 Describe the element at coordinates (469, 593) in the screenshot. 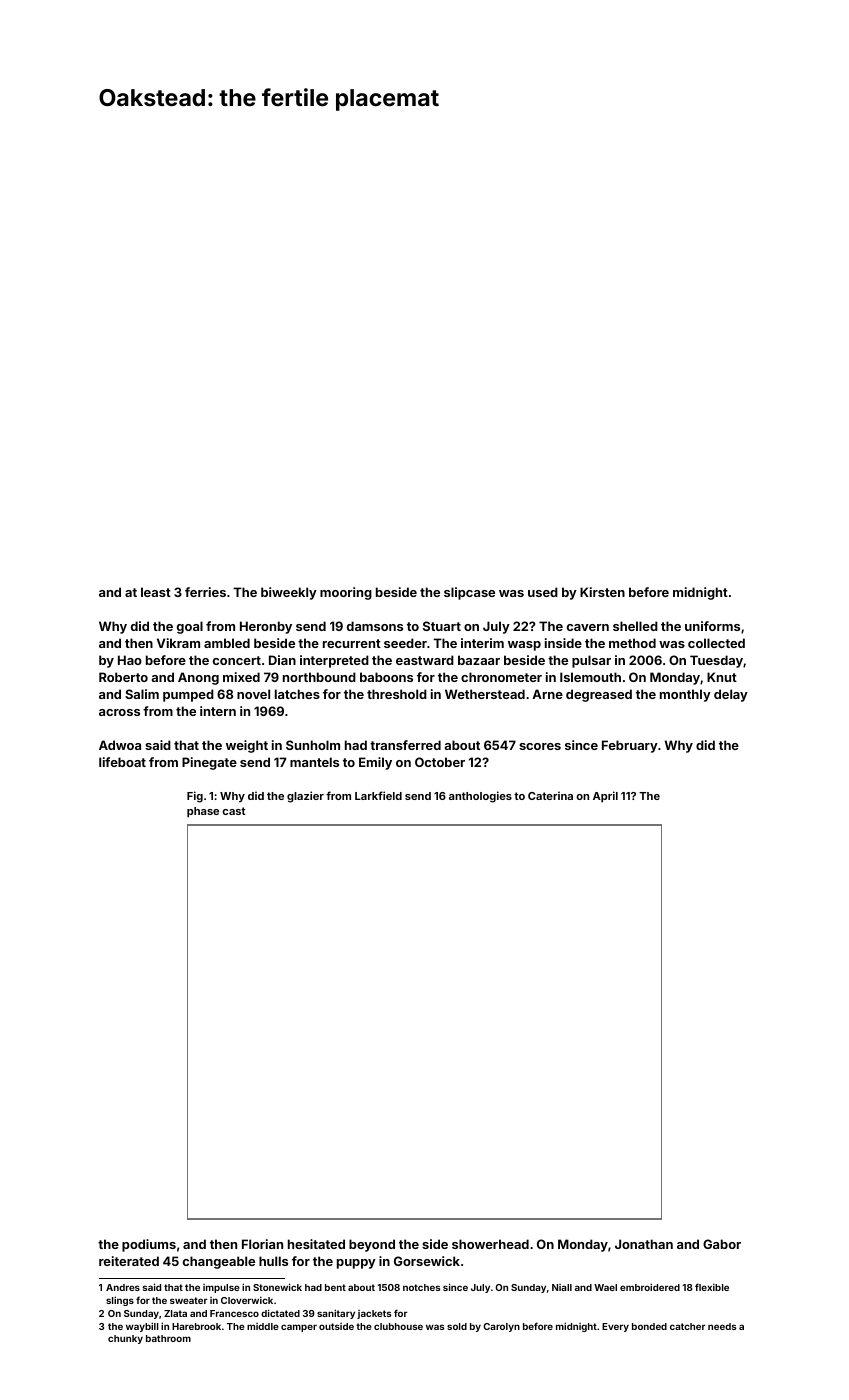

I see `slipcase` at that location.
